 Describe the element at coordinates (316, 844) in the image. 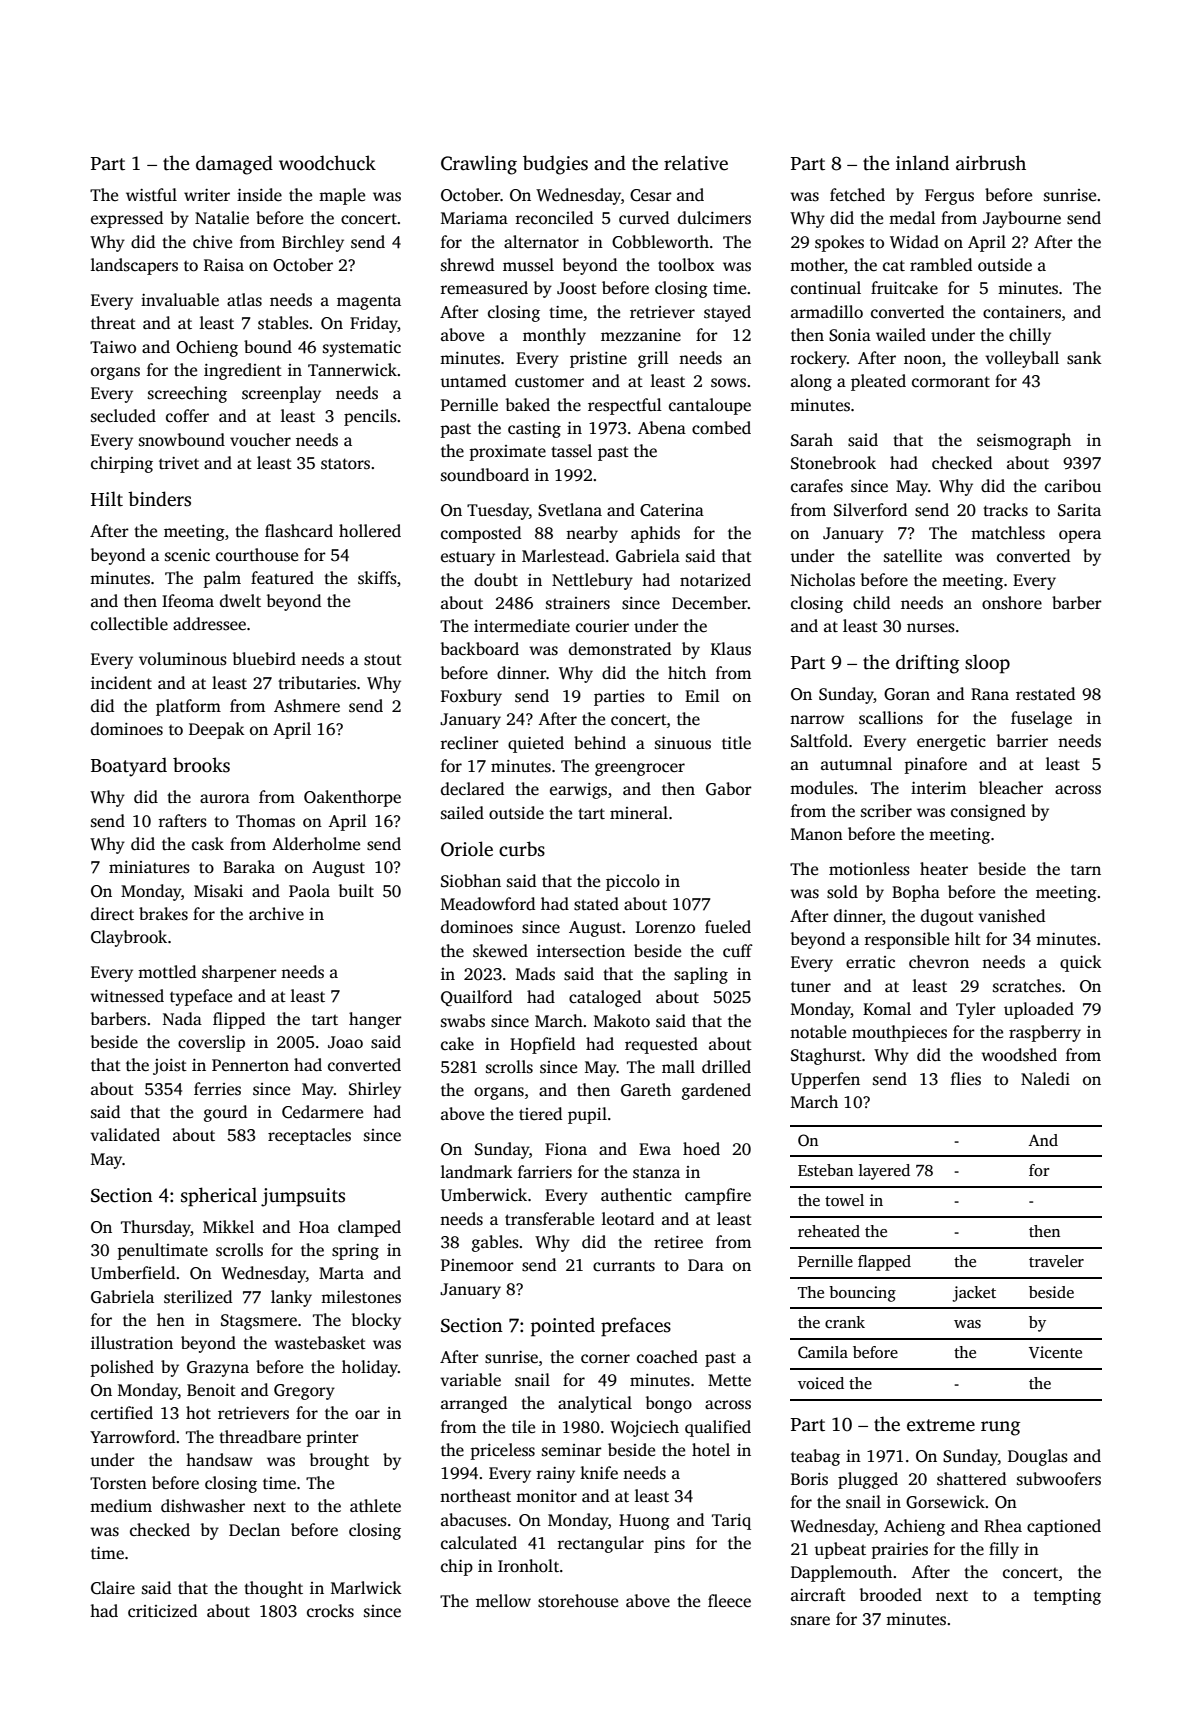

I see `Alderholme` at that location.
